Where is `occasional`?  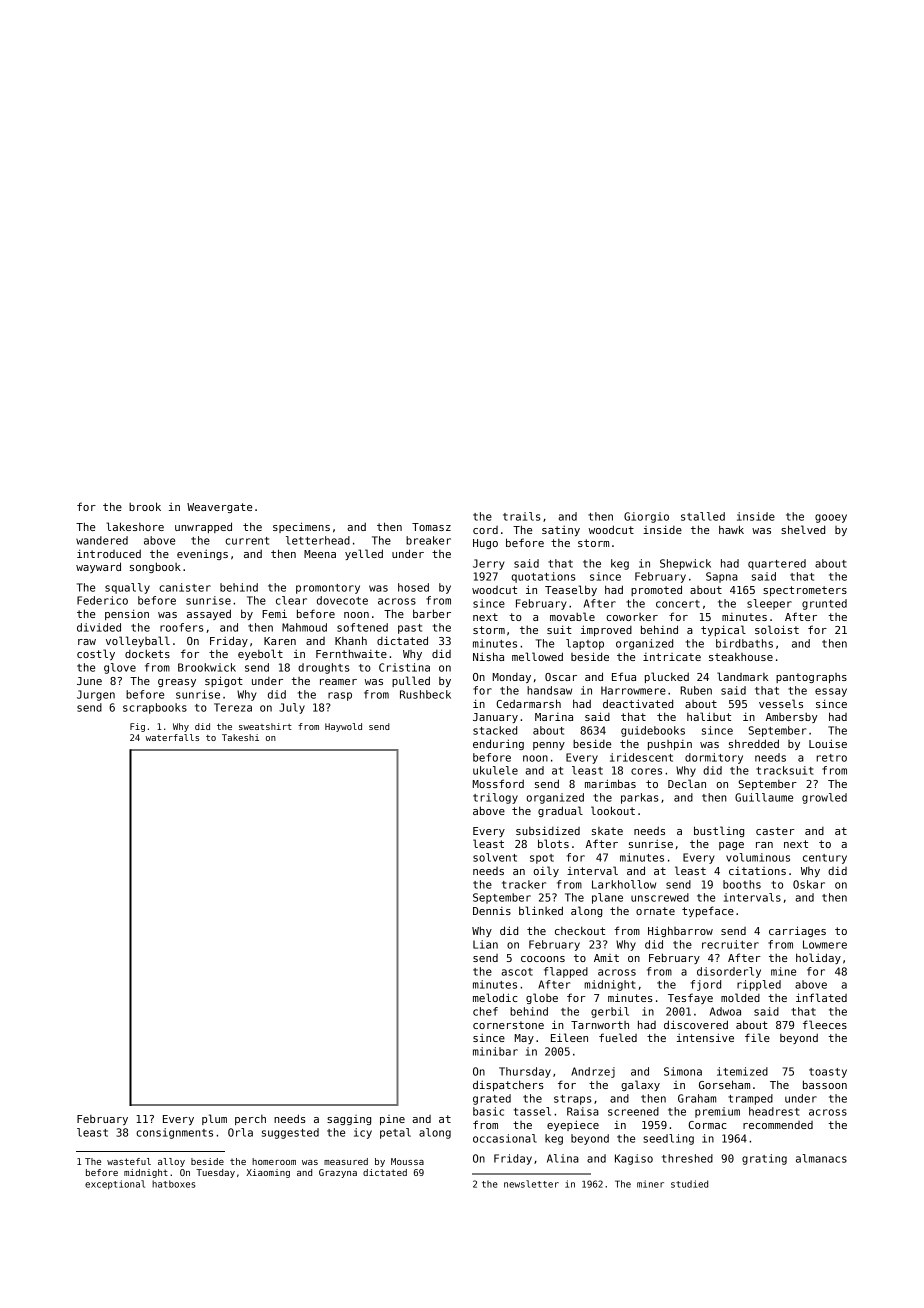 occasional is located at coordinates (505, 1138).
